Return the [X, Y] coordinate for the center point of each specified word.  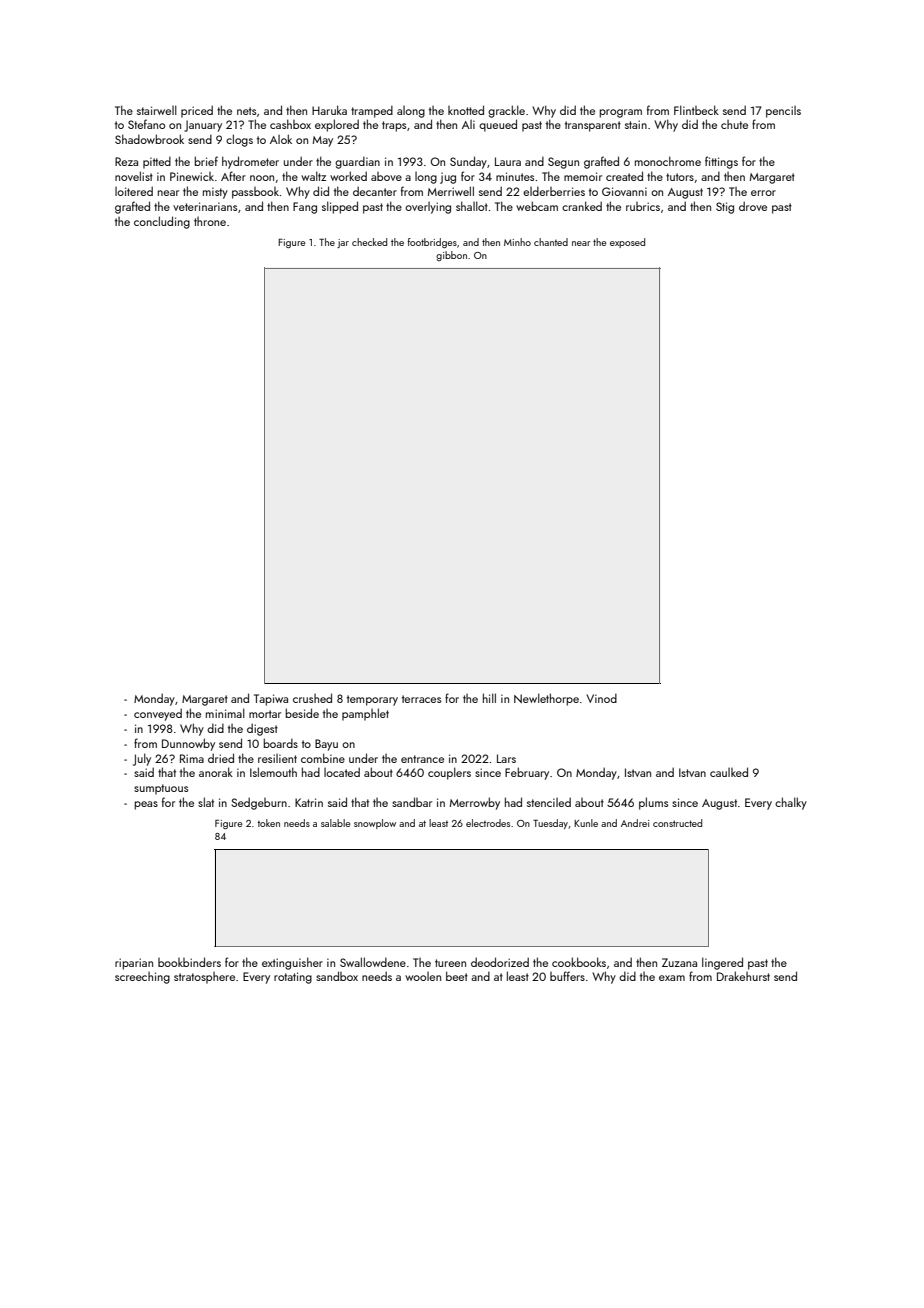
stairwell [157, 110]
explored [337, 125]
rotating [293, 978]
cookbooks [579, 962]
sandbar [412, 802]
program [620, 113]
